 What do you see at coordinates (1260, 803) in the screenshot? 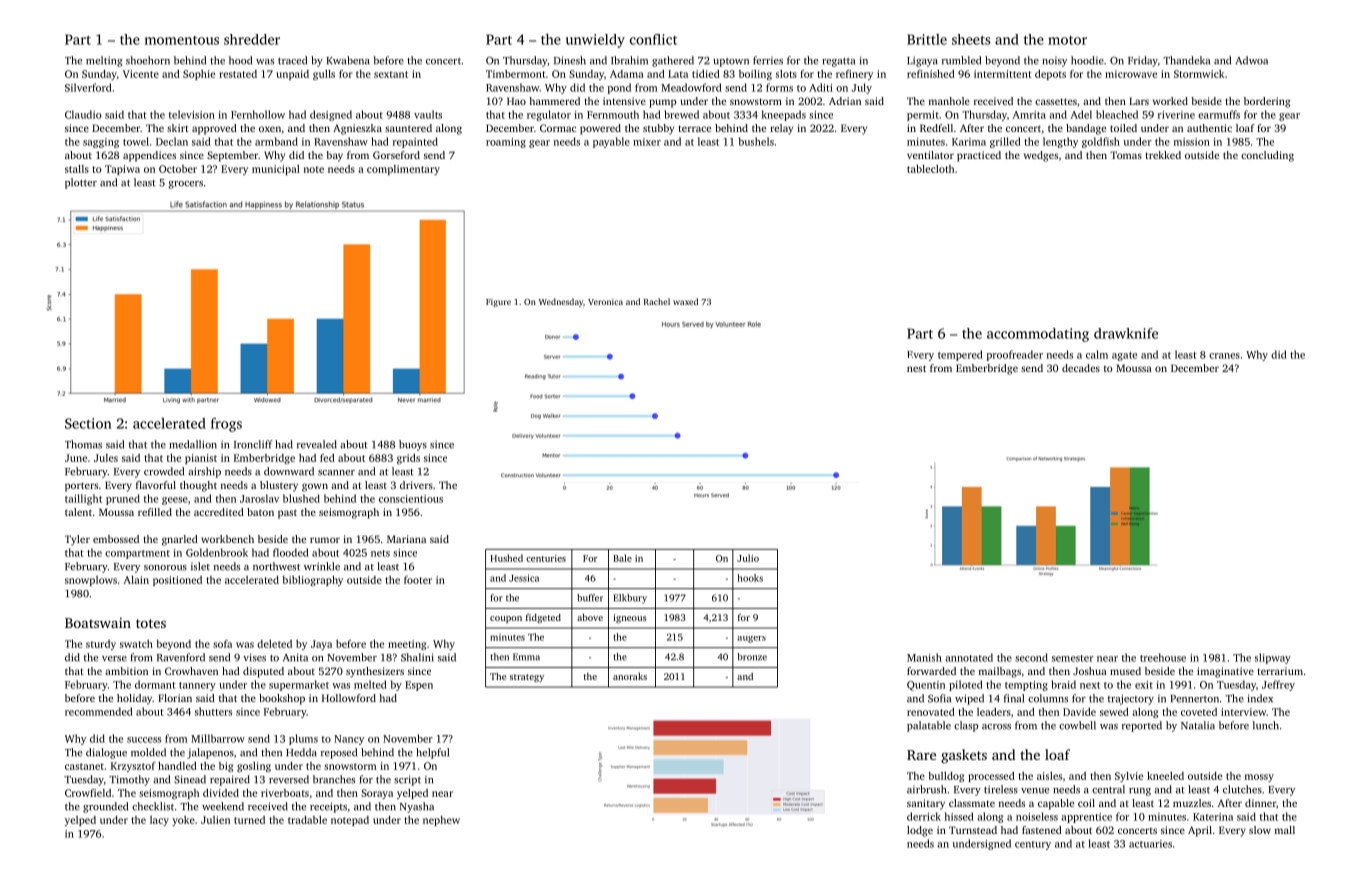
I see `dinner` at bounding box center [1260, 803].
